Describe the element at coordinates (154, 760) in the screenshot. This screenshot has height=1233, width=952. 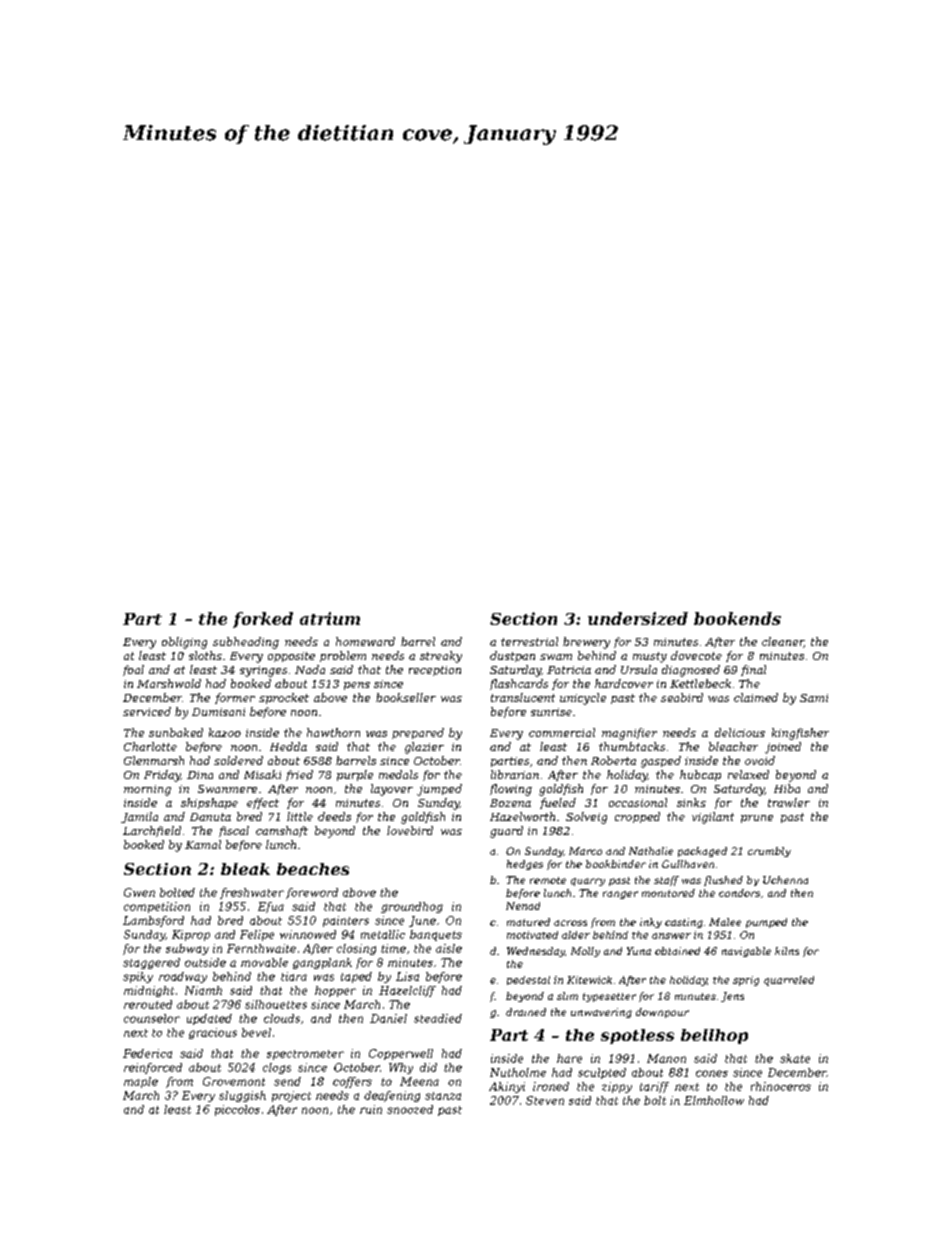
I see `Glenmarsh` at that location.
